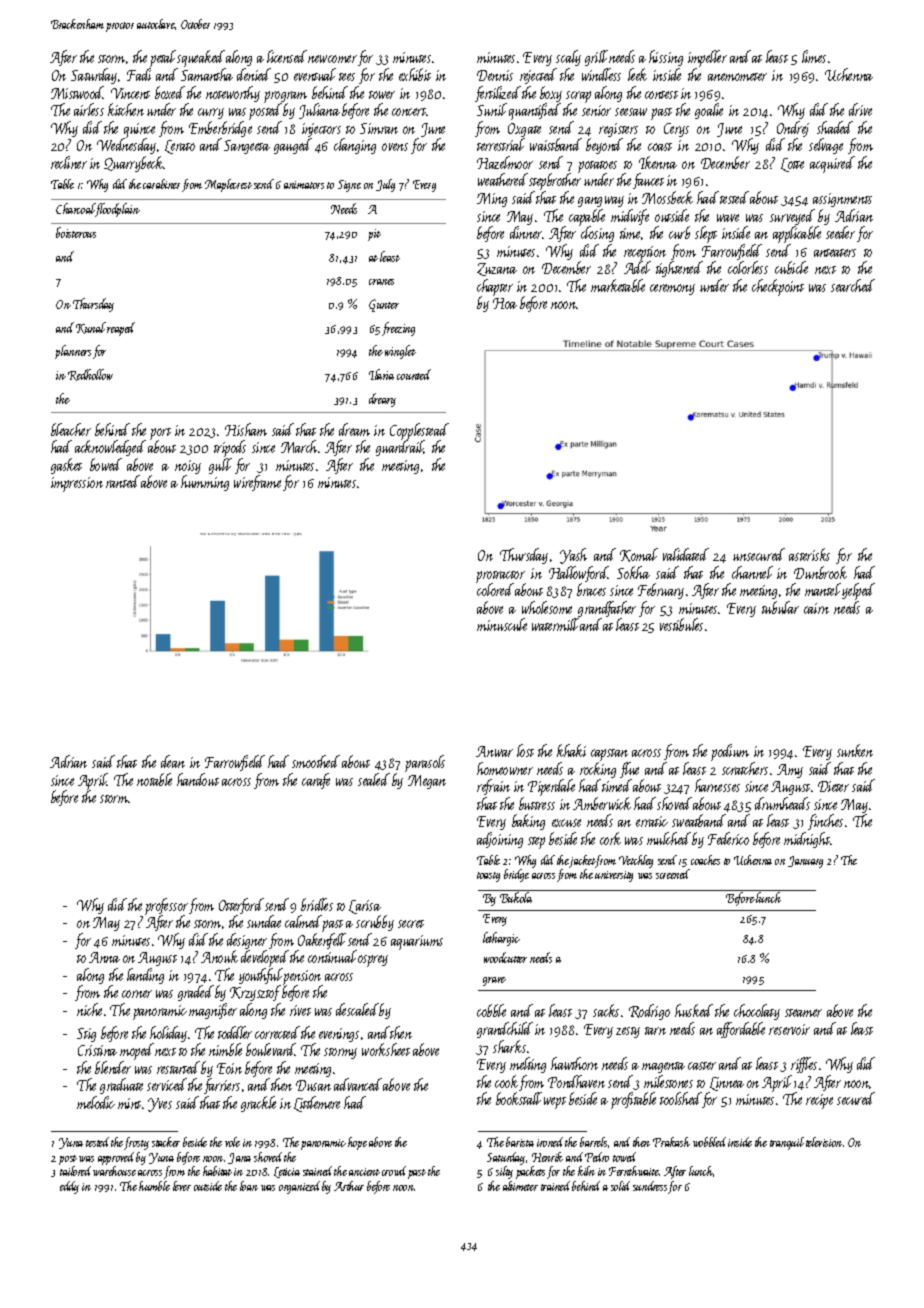  What do you see at coordinates (257, 483) in the screenshot?
I see `wireframe` at bounding box center [257, 483].
